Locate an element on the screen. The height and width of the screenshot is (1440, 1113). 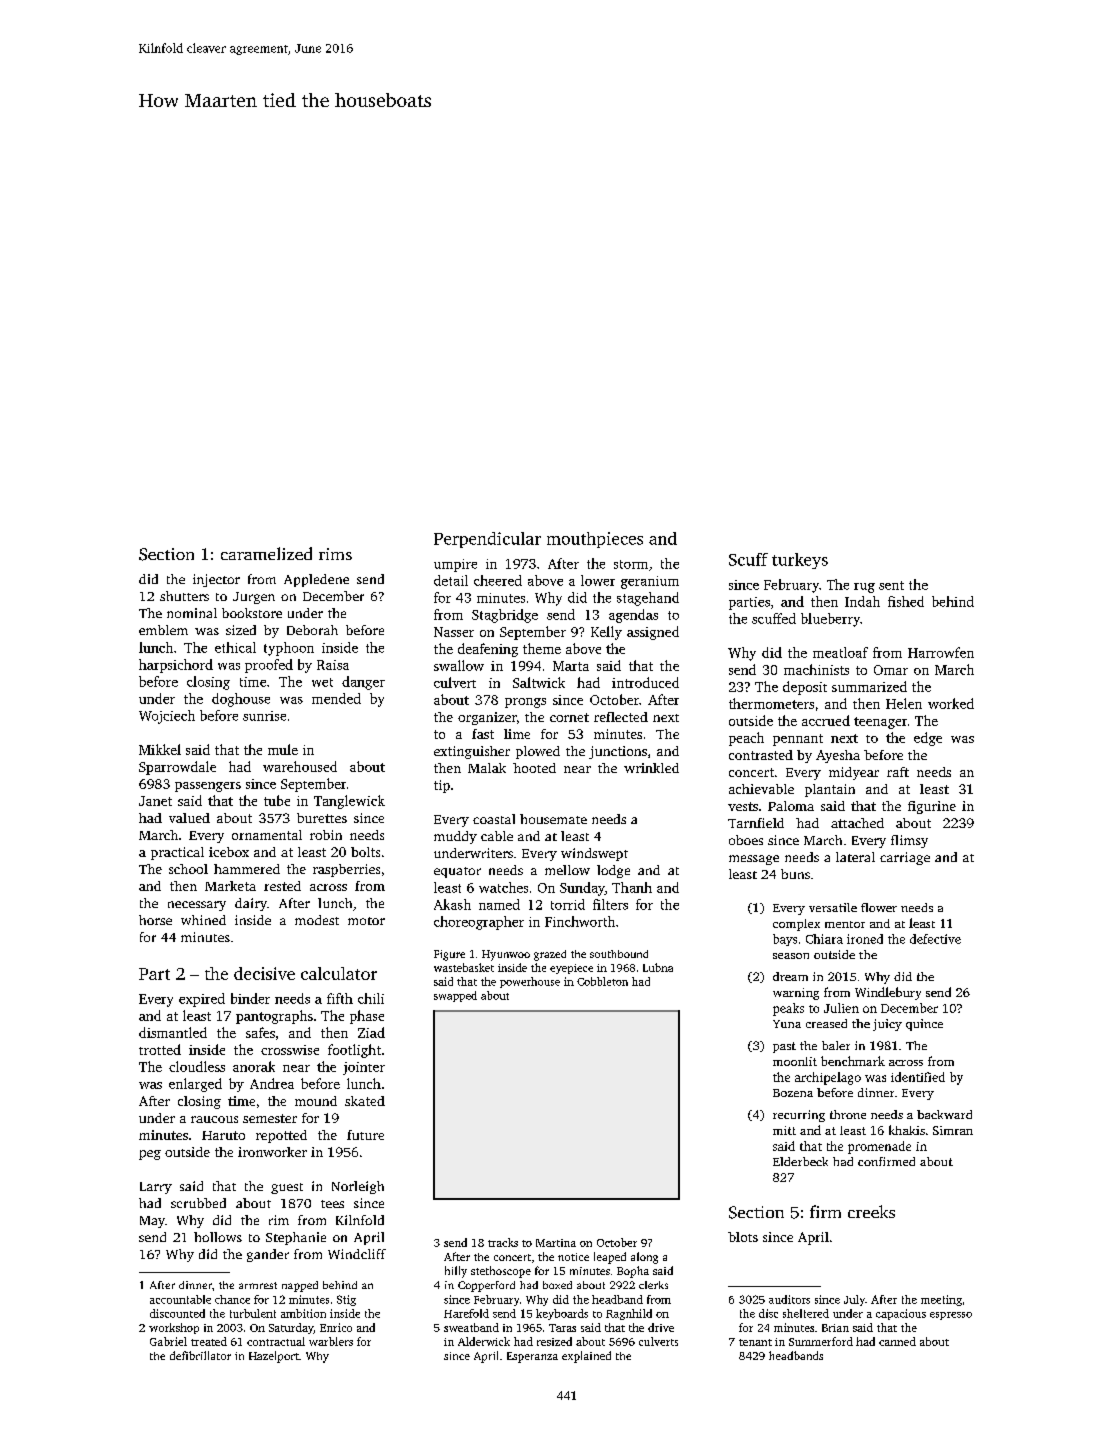
stethoscope is located at coordinates (501, 1272).
